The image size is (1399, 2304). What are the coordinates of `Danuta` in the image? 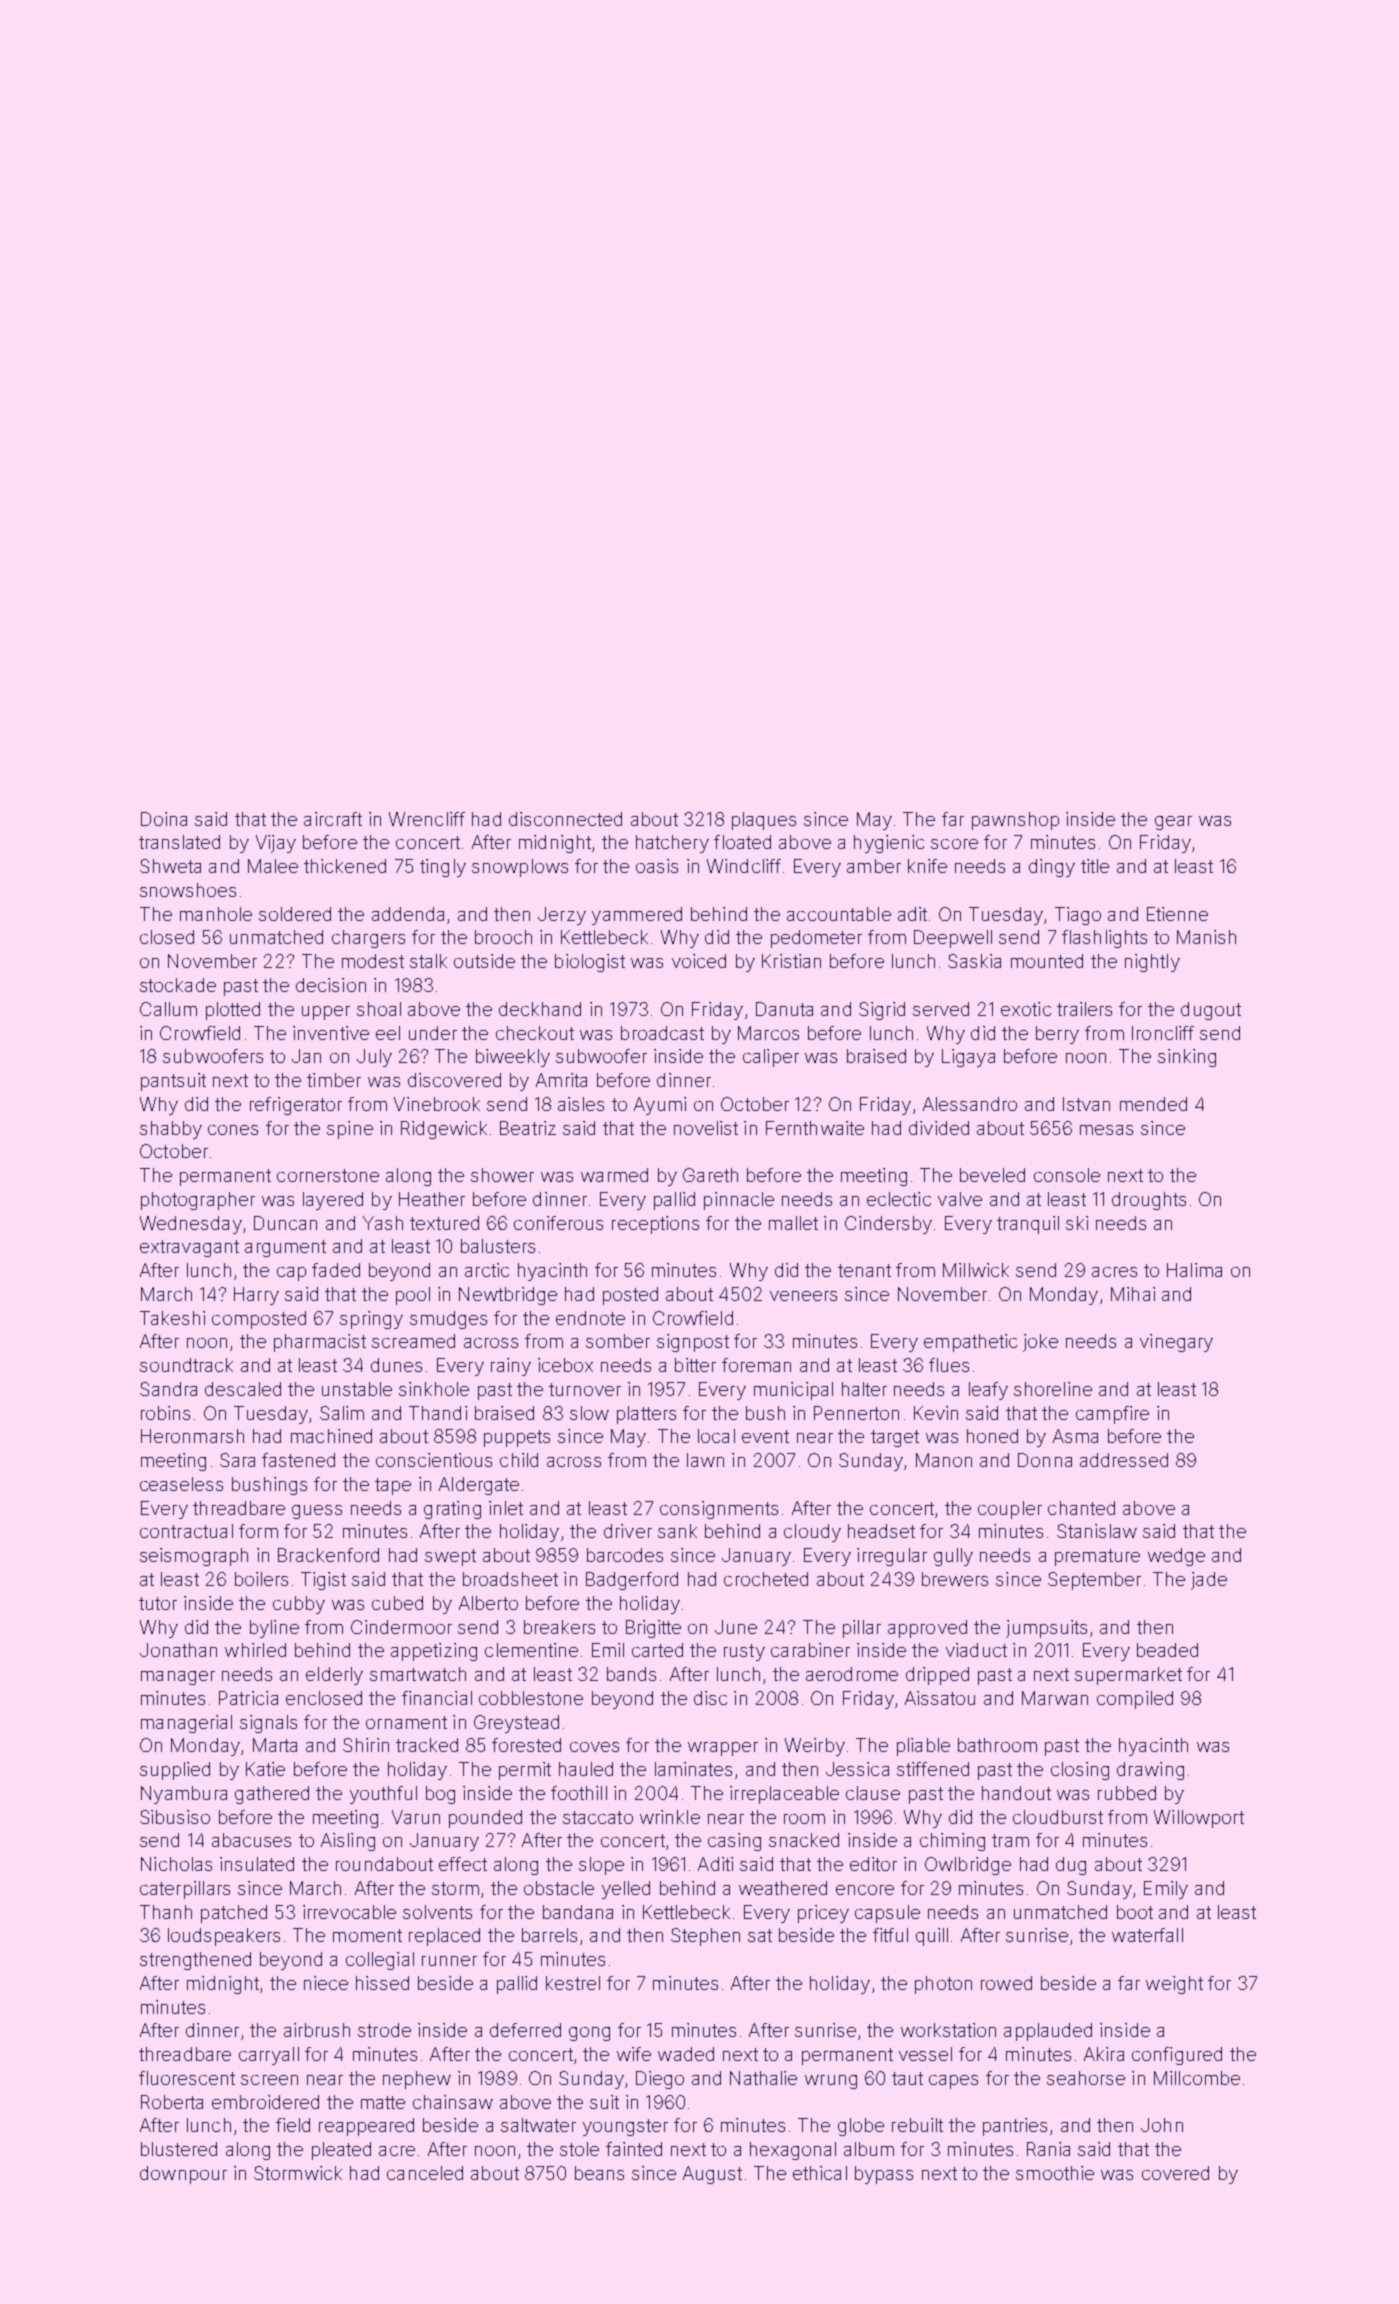 It's located at (784, 1009).
